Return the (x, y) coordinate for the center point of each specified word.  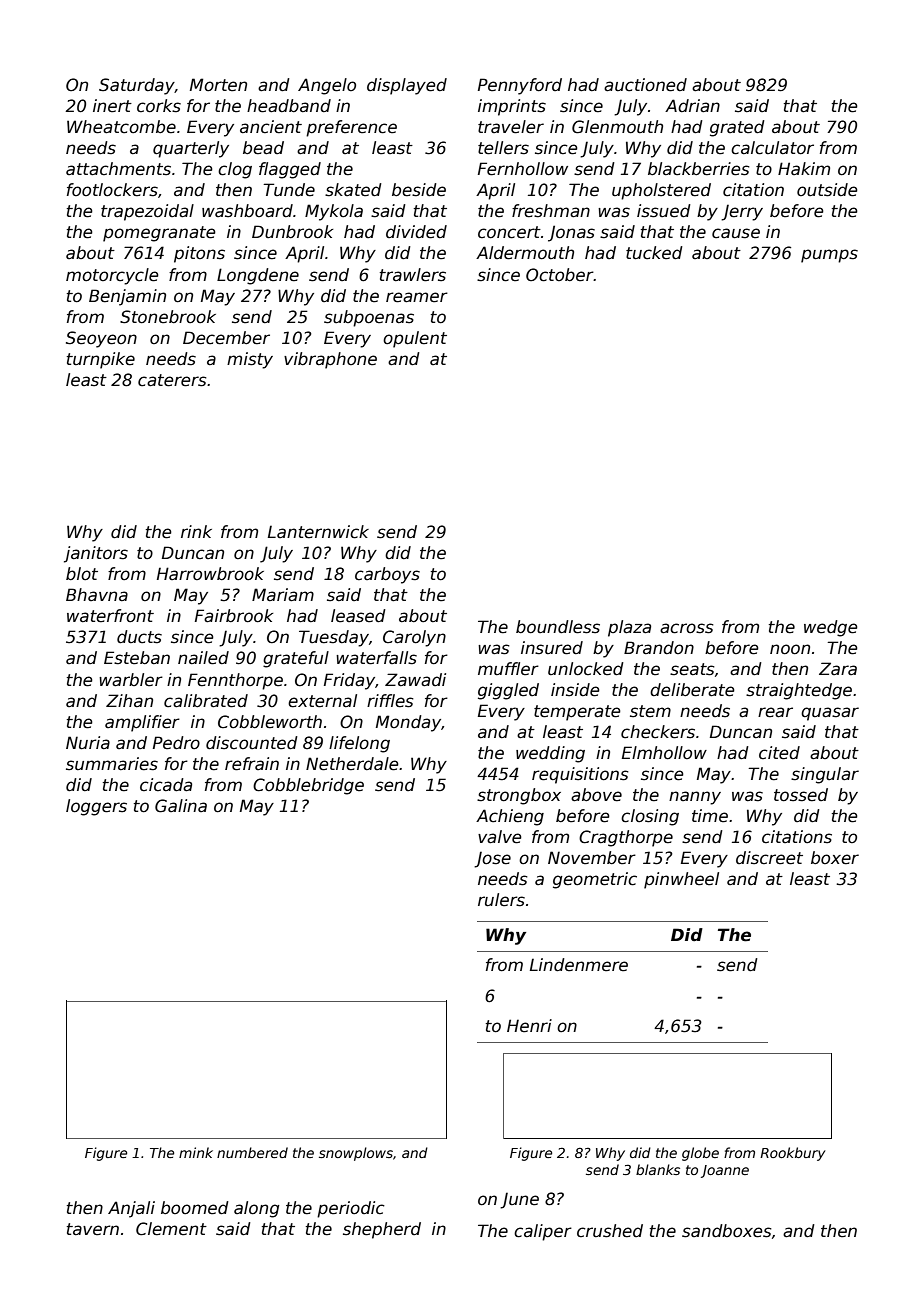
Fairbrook (234, 616)
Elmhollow (664, 753)
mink (196, 1152)
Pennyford (520, 86)
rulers (501, 900)
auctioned (645, 85)
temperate (577, 713)
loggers (96, 807)
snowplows (356, 1154)
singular (825, 775)
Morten (218, 85)
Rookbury (792, 1154)
